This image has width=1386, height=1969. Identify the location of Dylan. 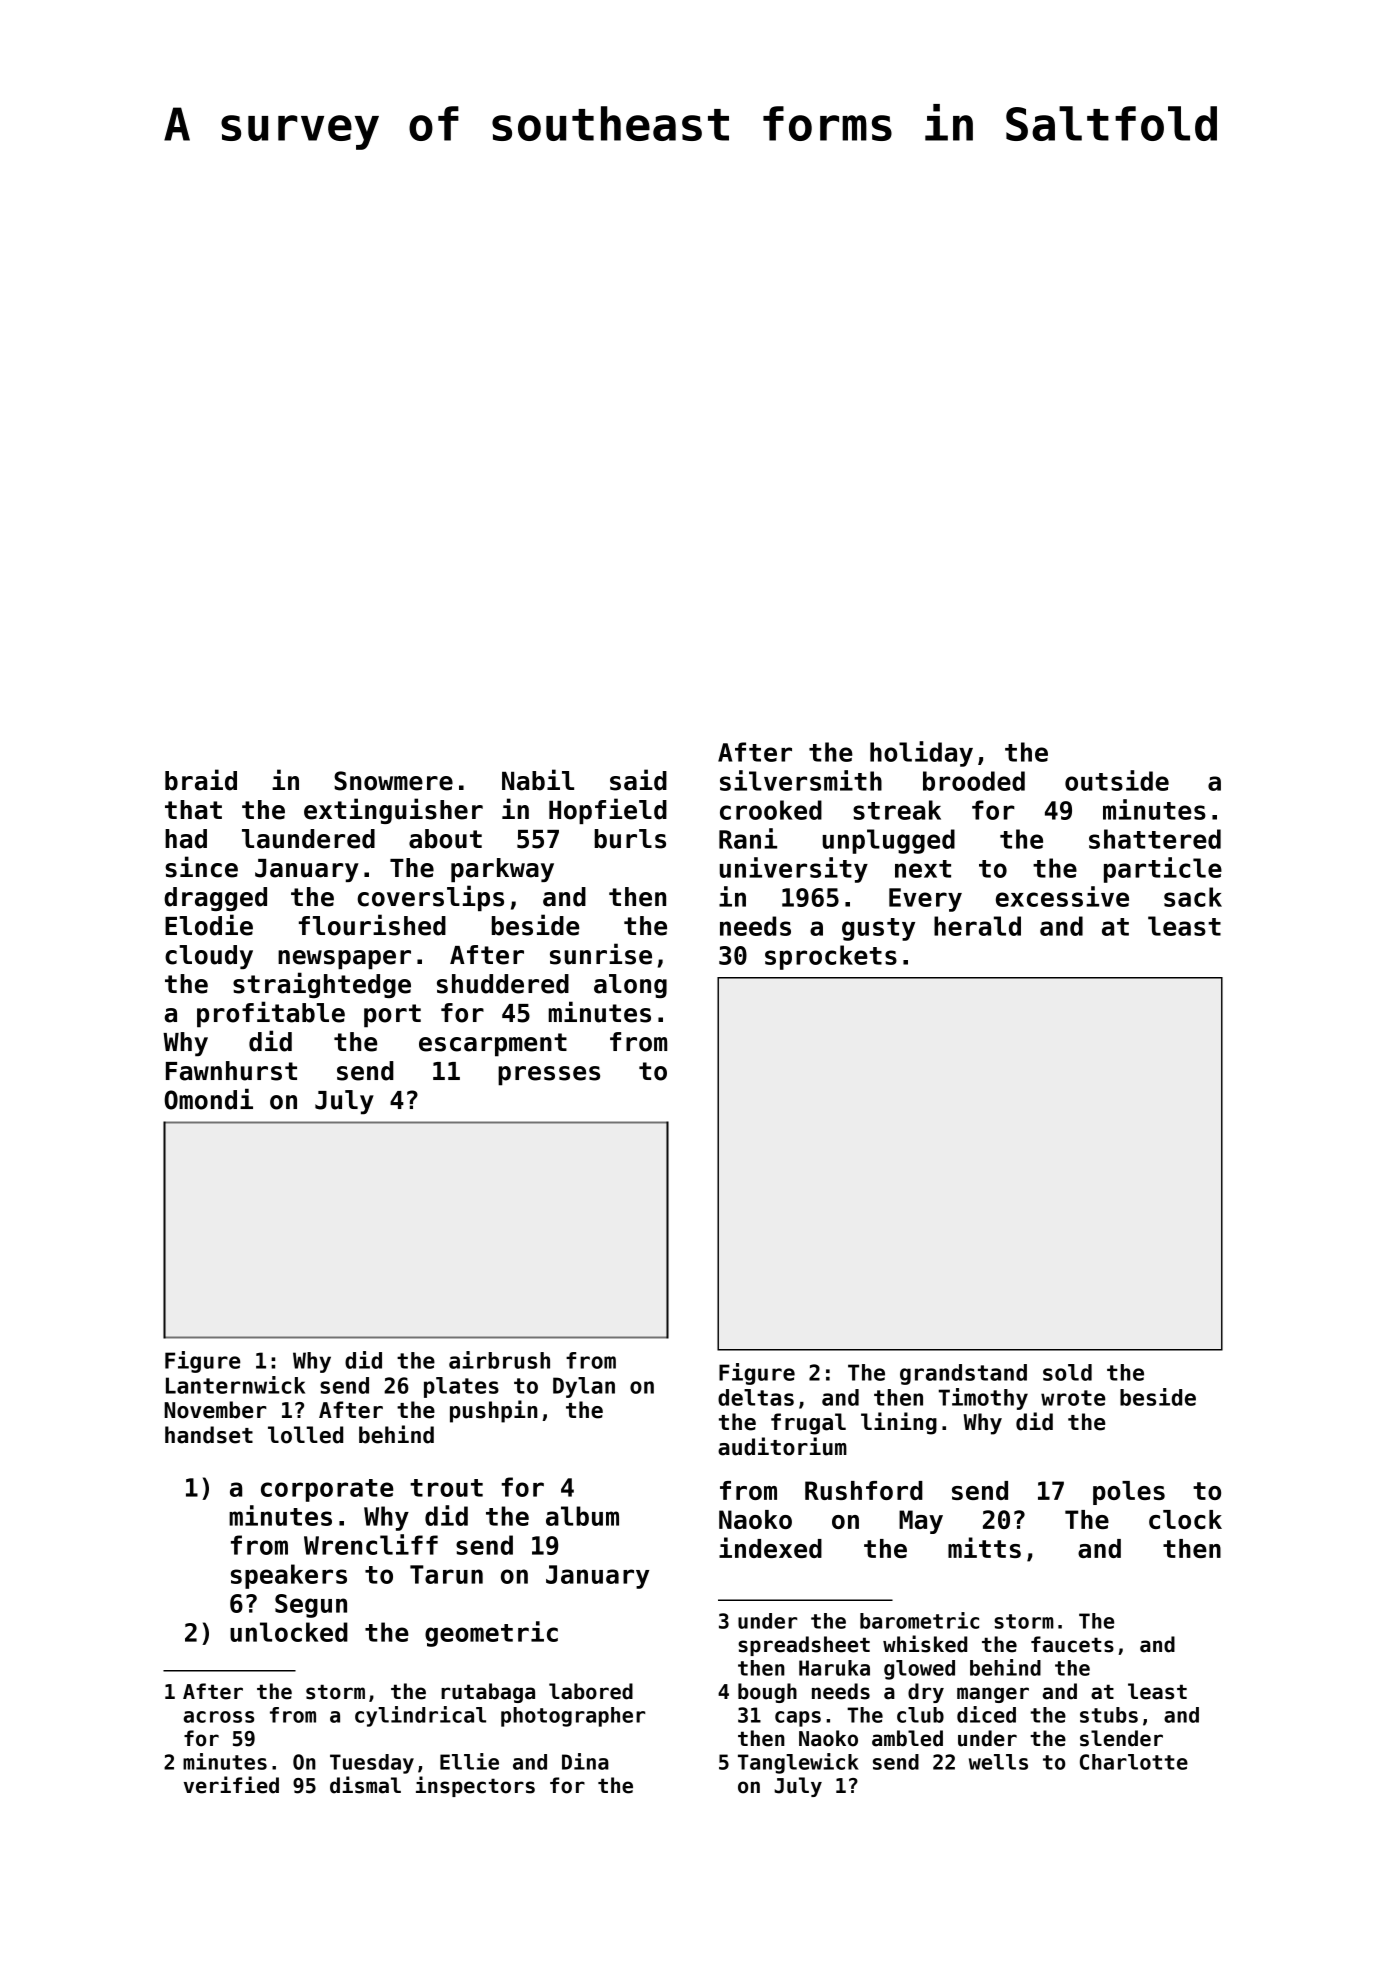
(584, 1387).
